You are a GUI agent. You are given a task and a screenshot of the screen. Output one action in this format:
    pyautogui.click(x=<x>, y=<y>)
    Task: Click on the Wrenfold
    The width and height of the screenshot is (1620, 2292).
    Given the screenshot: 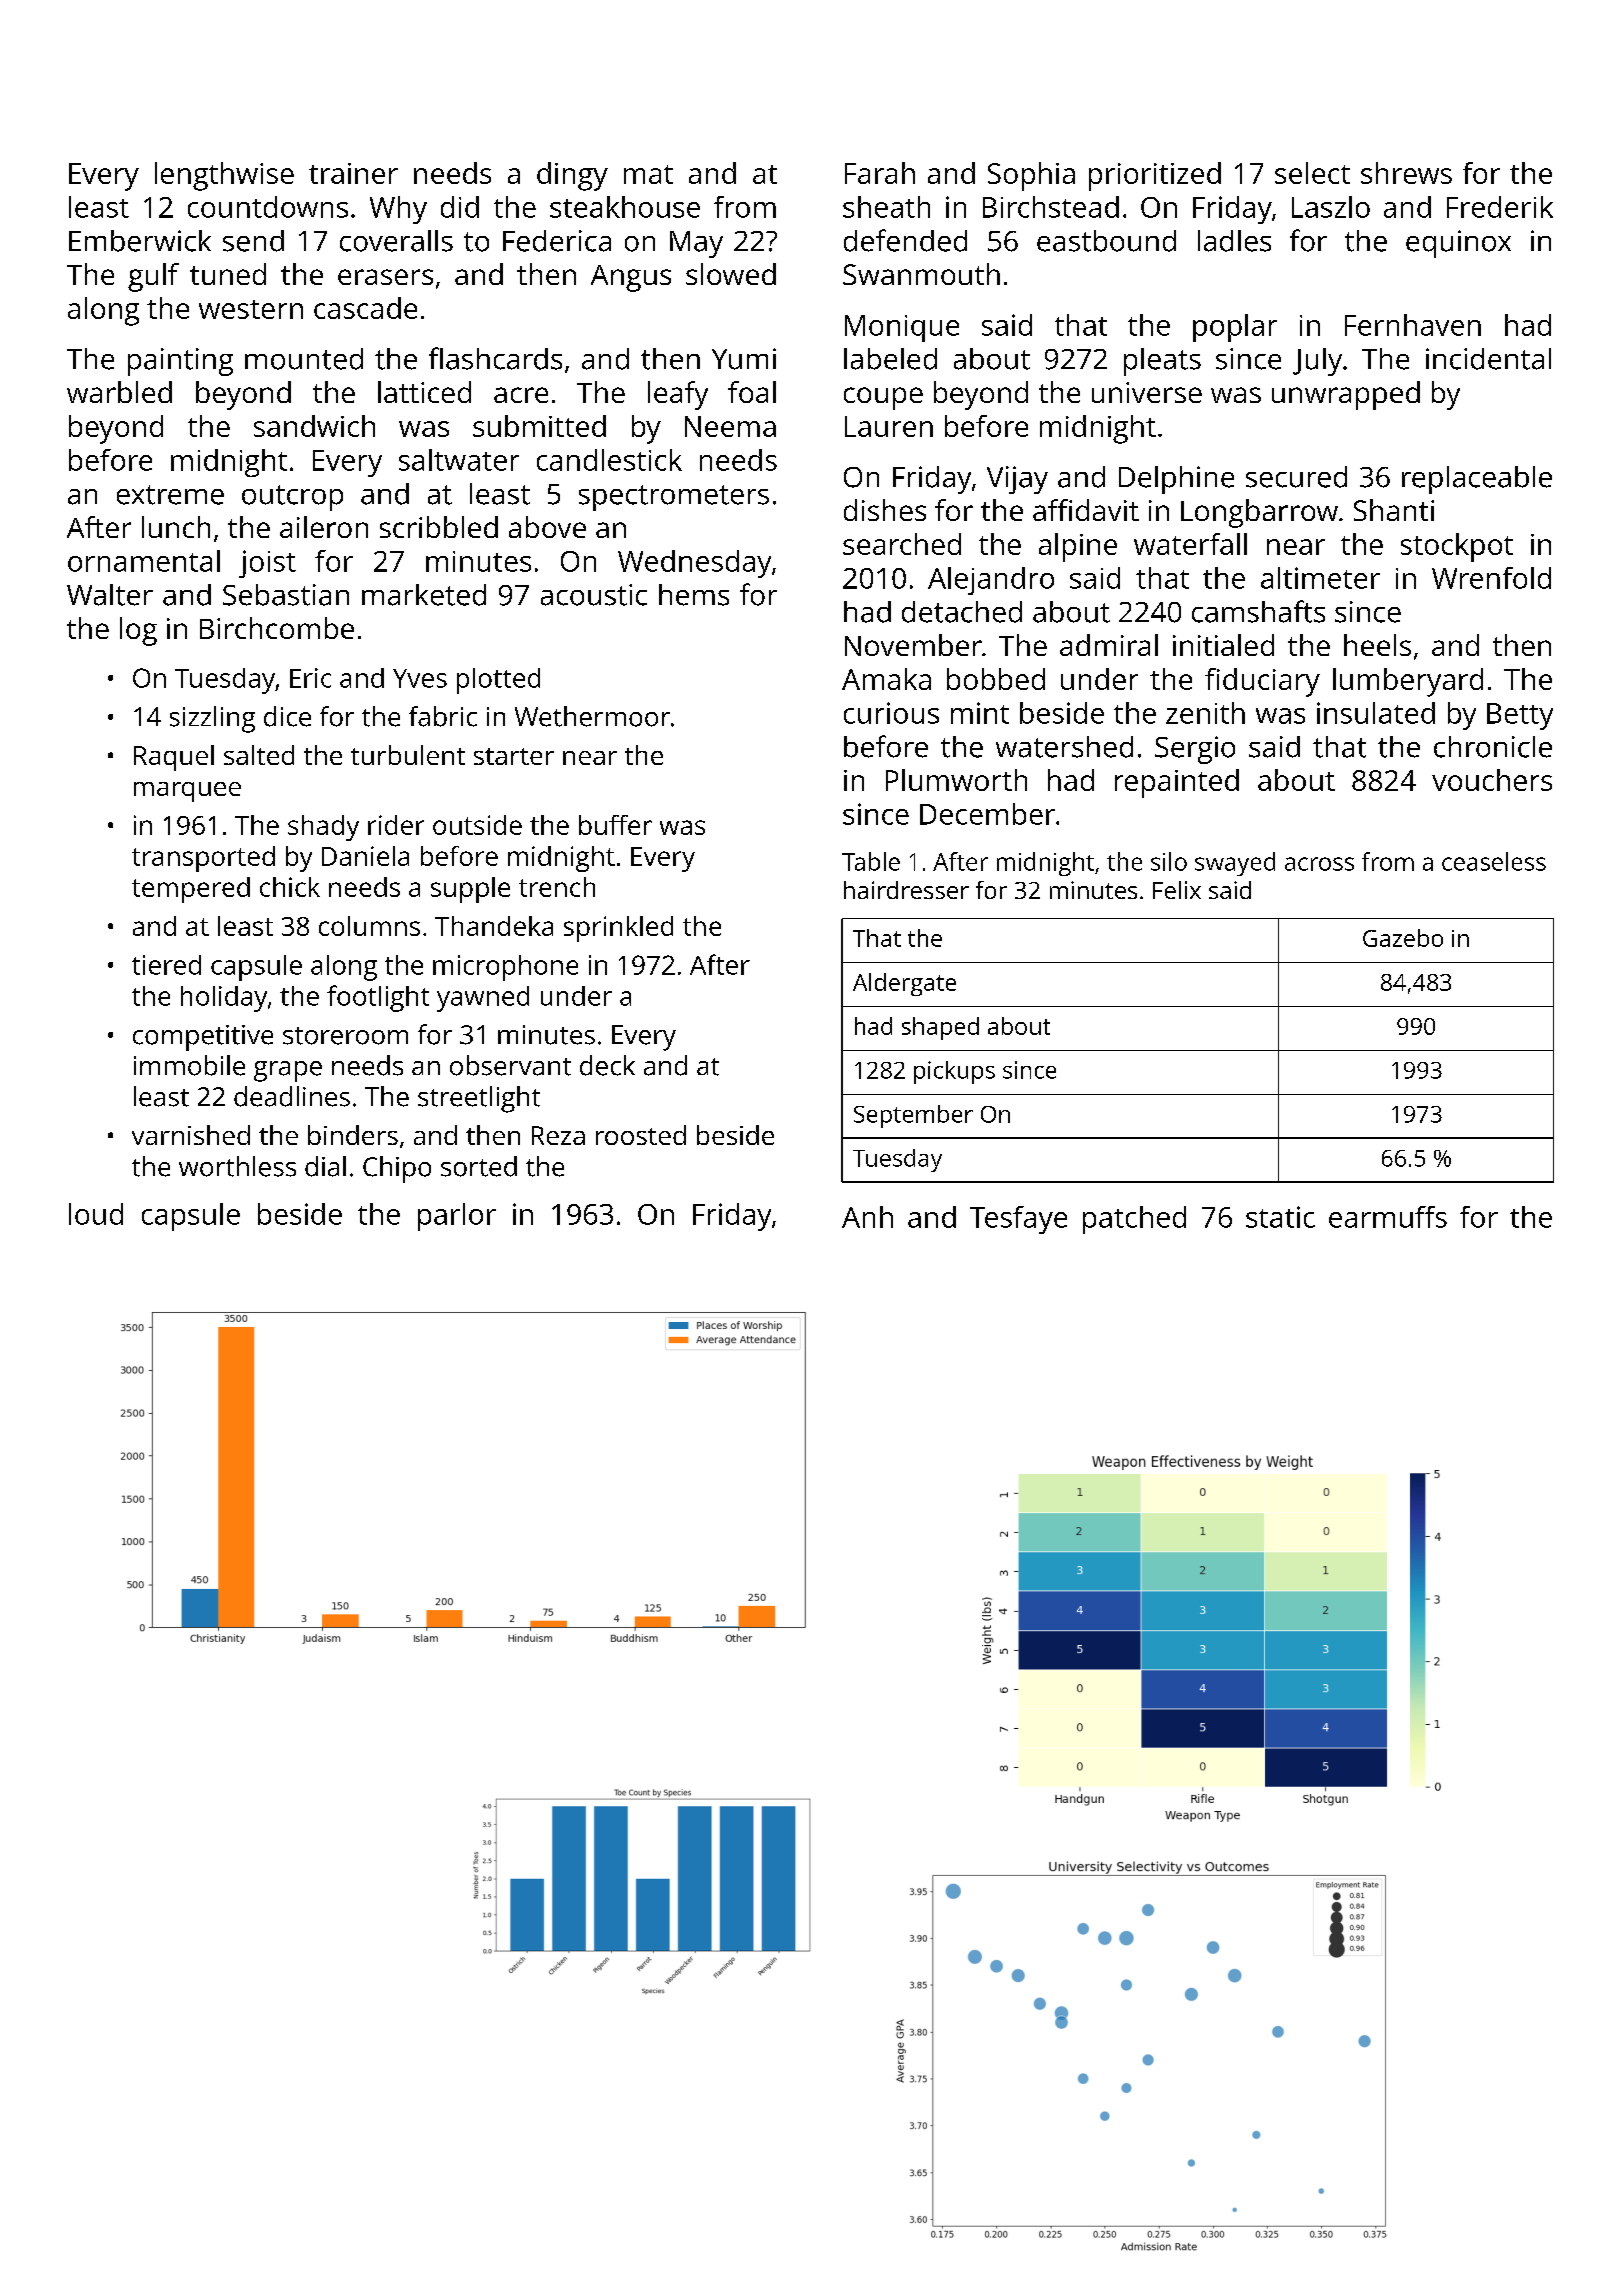 What is the action you would take?
    pyautogui.click(x=1491, y=578)
